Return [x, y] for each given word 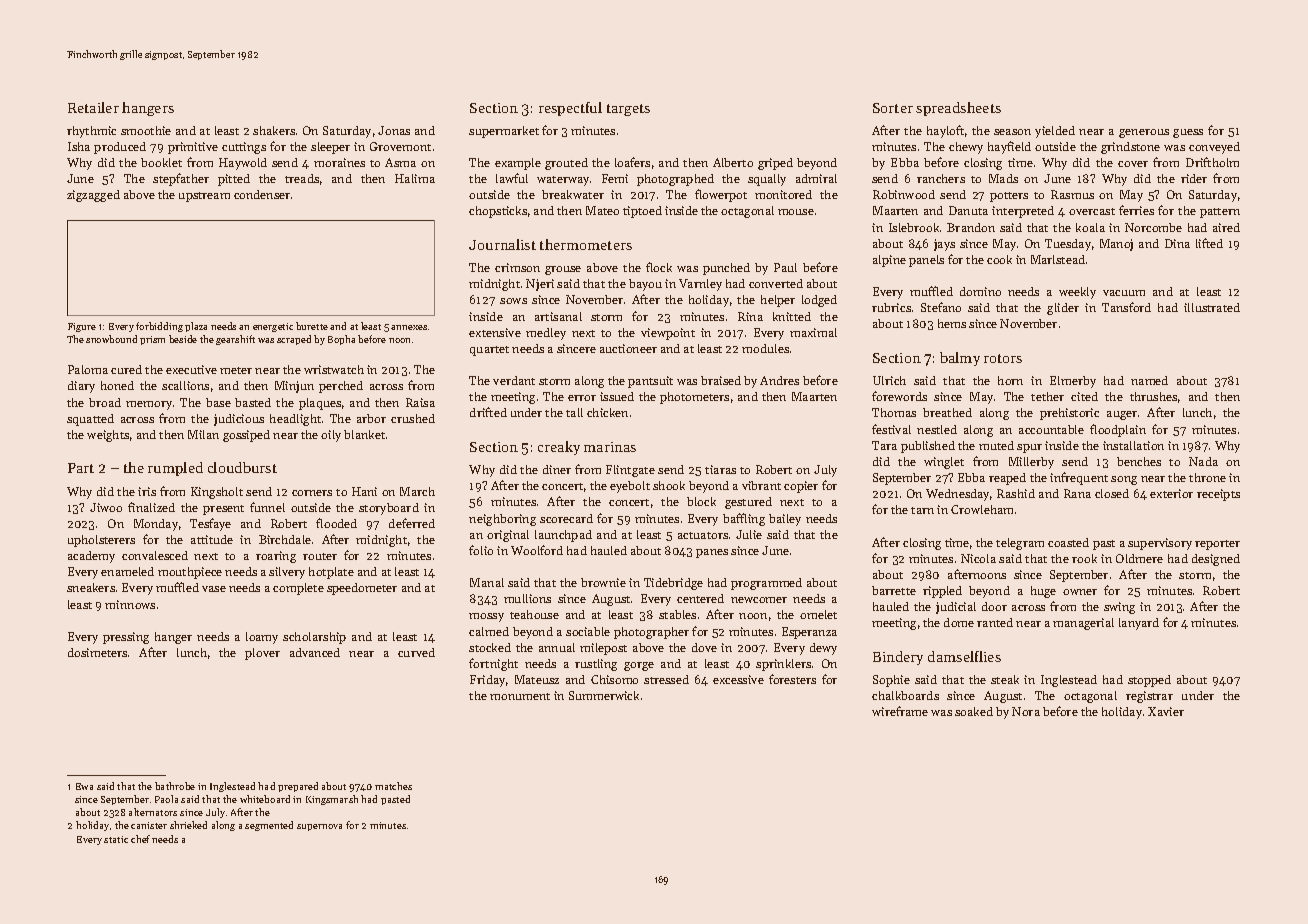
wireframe [900, 711]
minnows [130, 604]
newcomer [759, 600]
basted [253, 402]
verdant [514, 380]
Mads [1003, 178]
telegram [1020, 544]
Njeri [540, 285]
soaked [974, 711]
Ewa [84, 786]
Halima [415, 178]
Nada [1203, 461]
